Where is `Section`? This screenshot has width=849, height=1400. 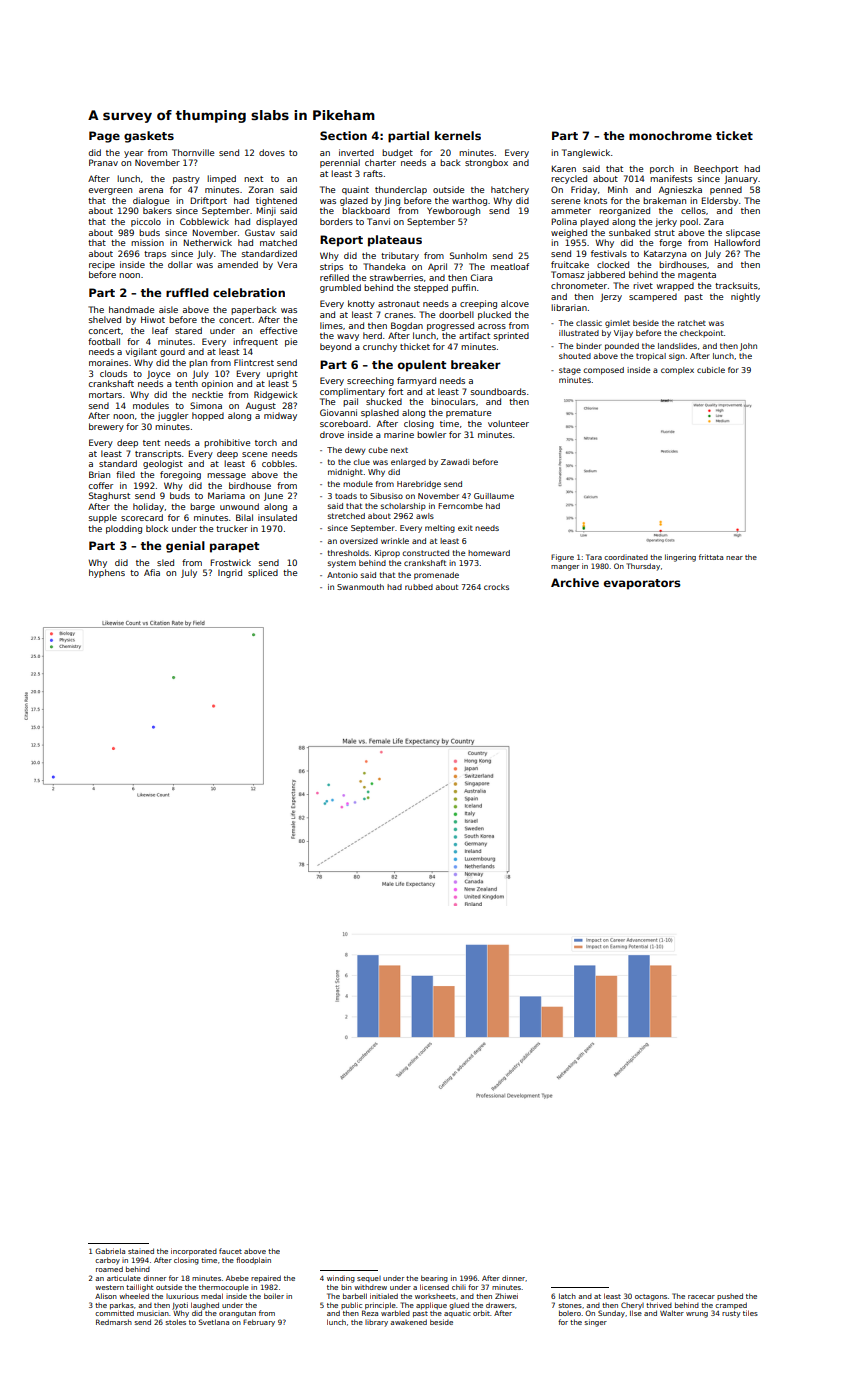
Section is located at coordinates (343, 135).
